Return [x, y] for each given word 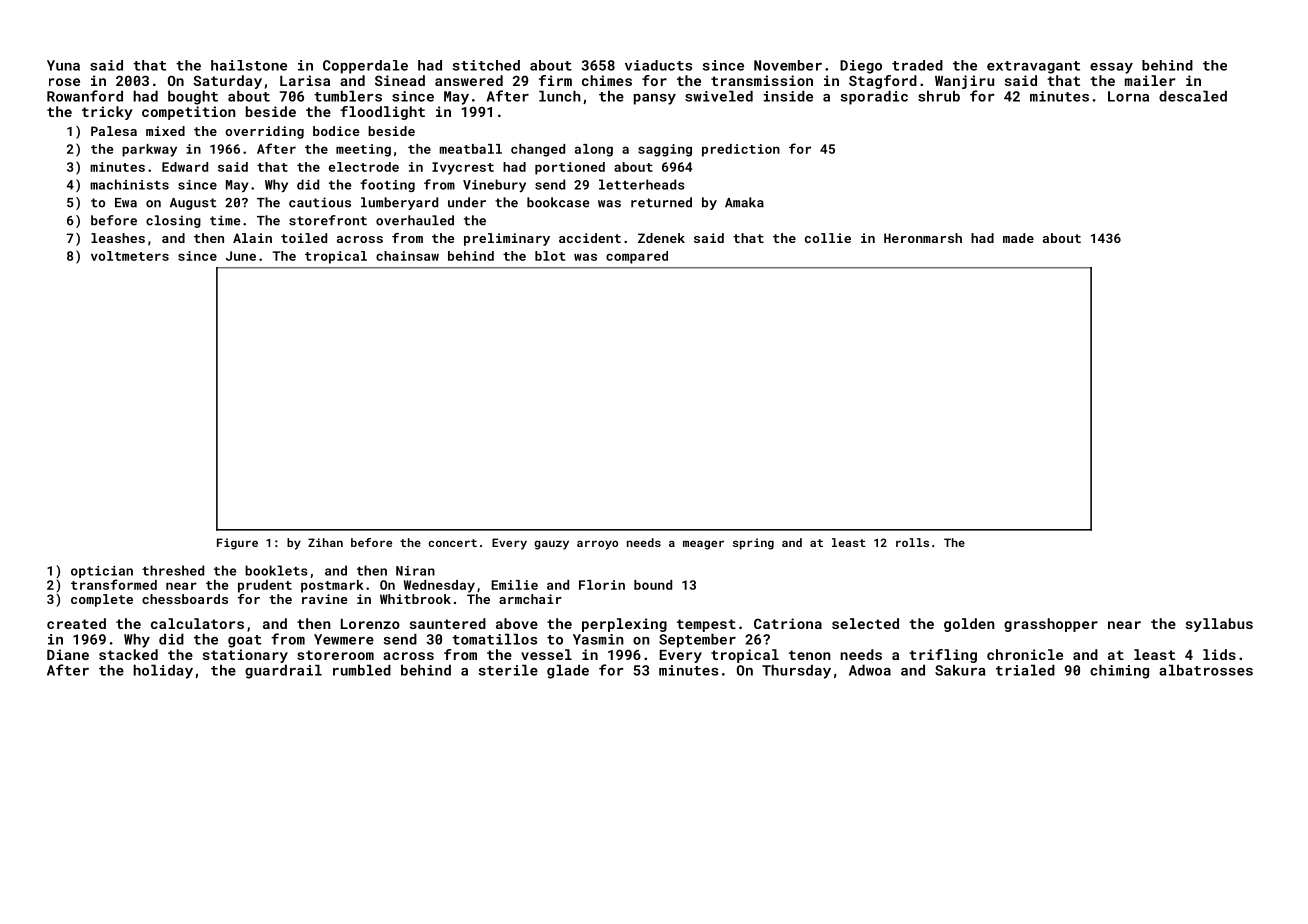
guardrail [283, 671]
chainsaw [407, 256]
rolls [912, 542]
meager [703, 545]
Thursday [796, 671]
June [241, 256]
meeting [363, 150]
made [1018, 238]
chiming [1119, 671]
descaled [1193, 96]
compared [637, 257]
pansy [655, 99]
